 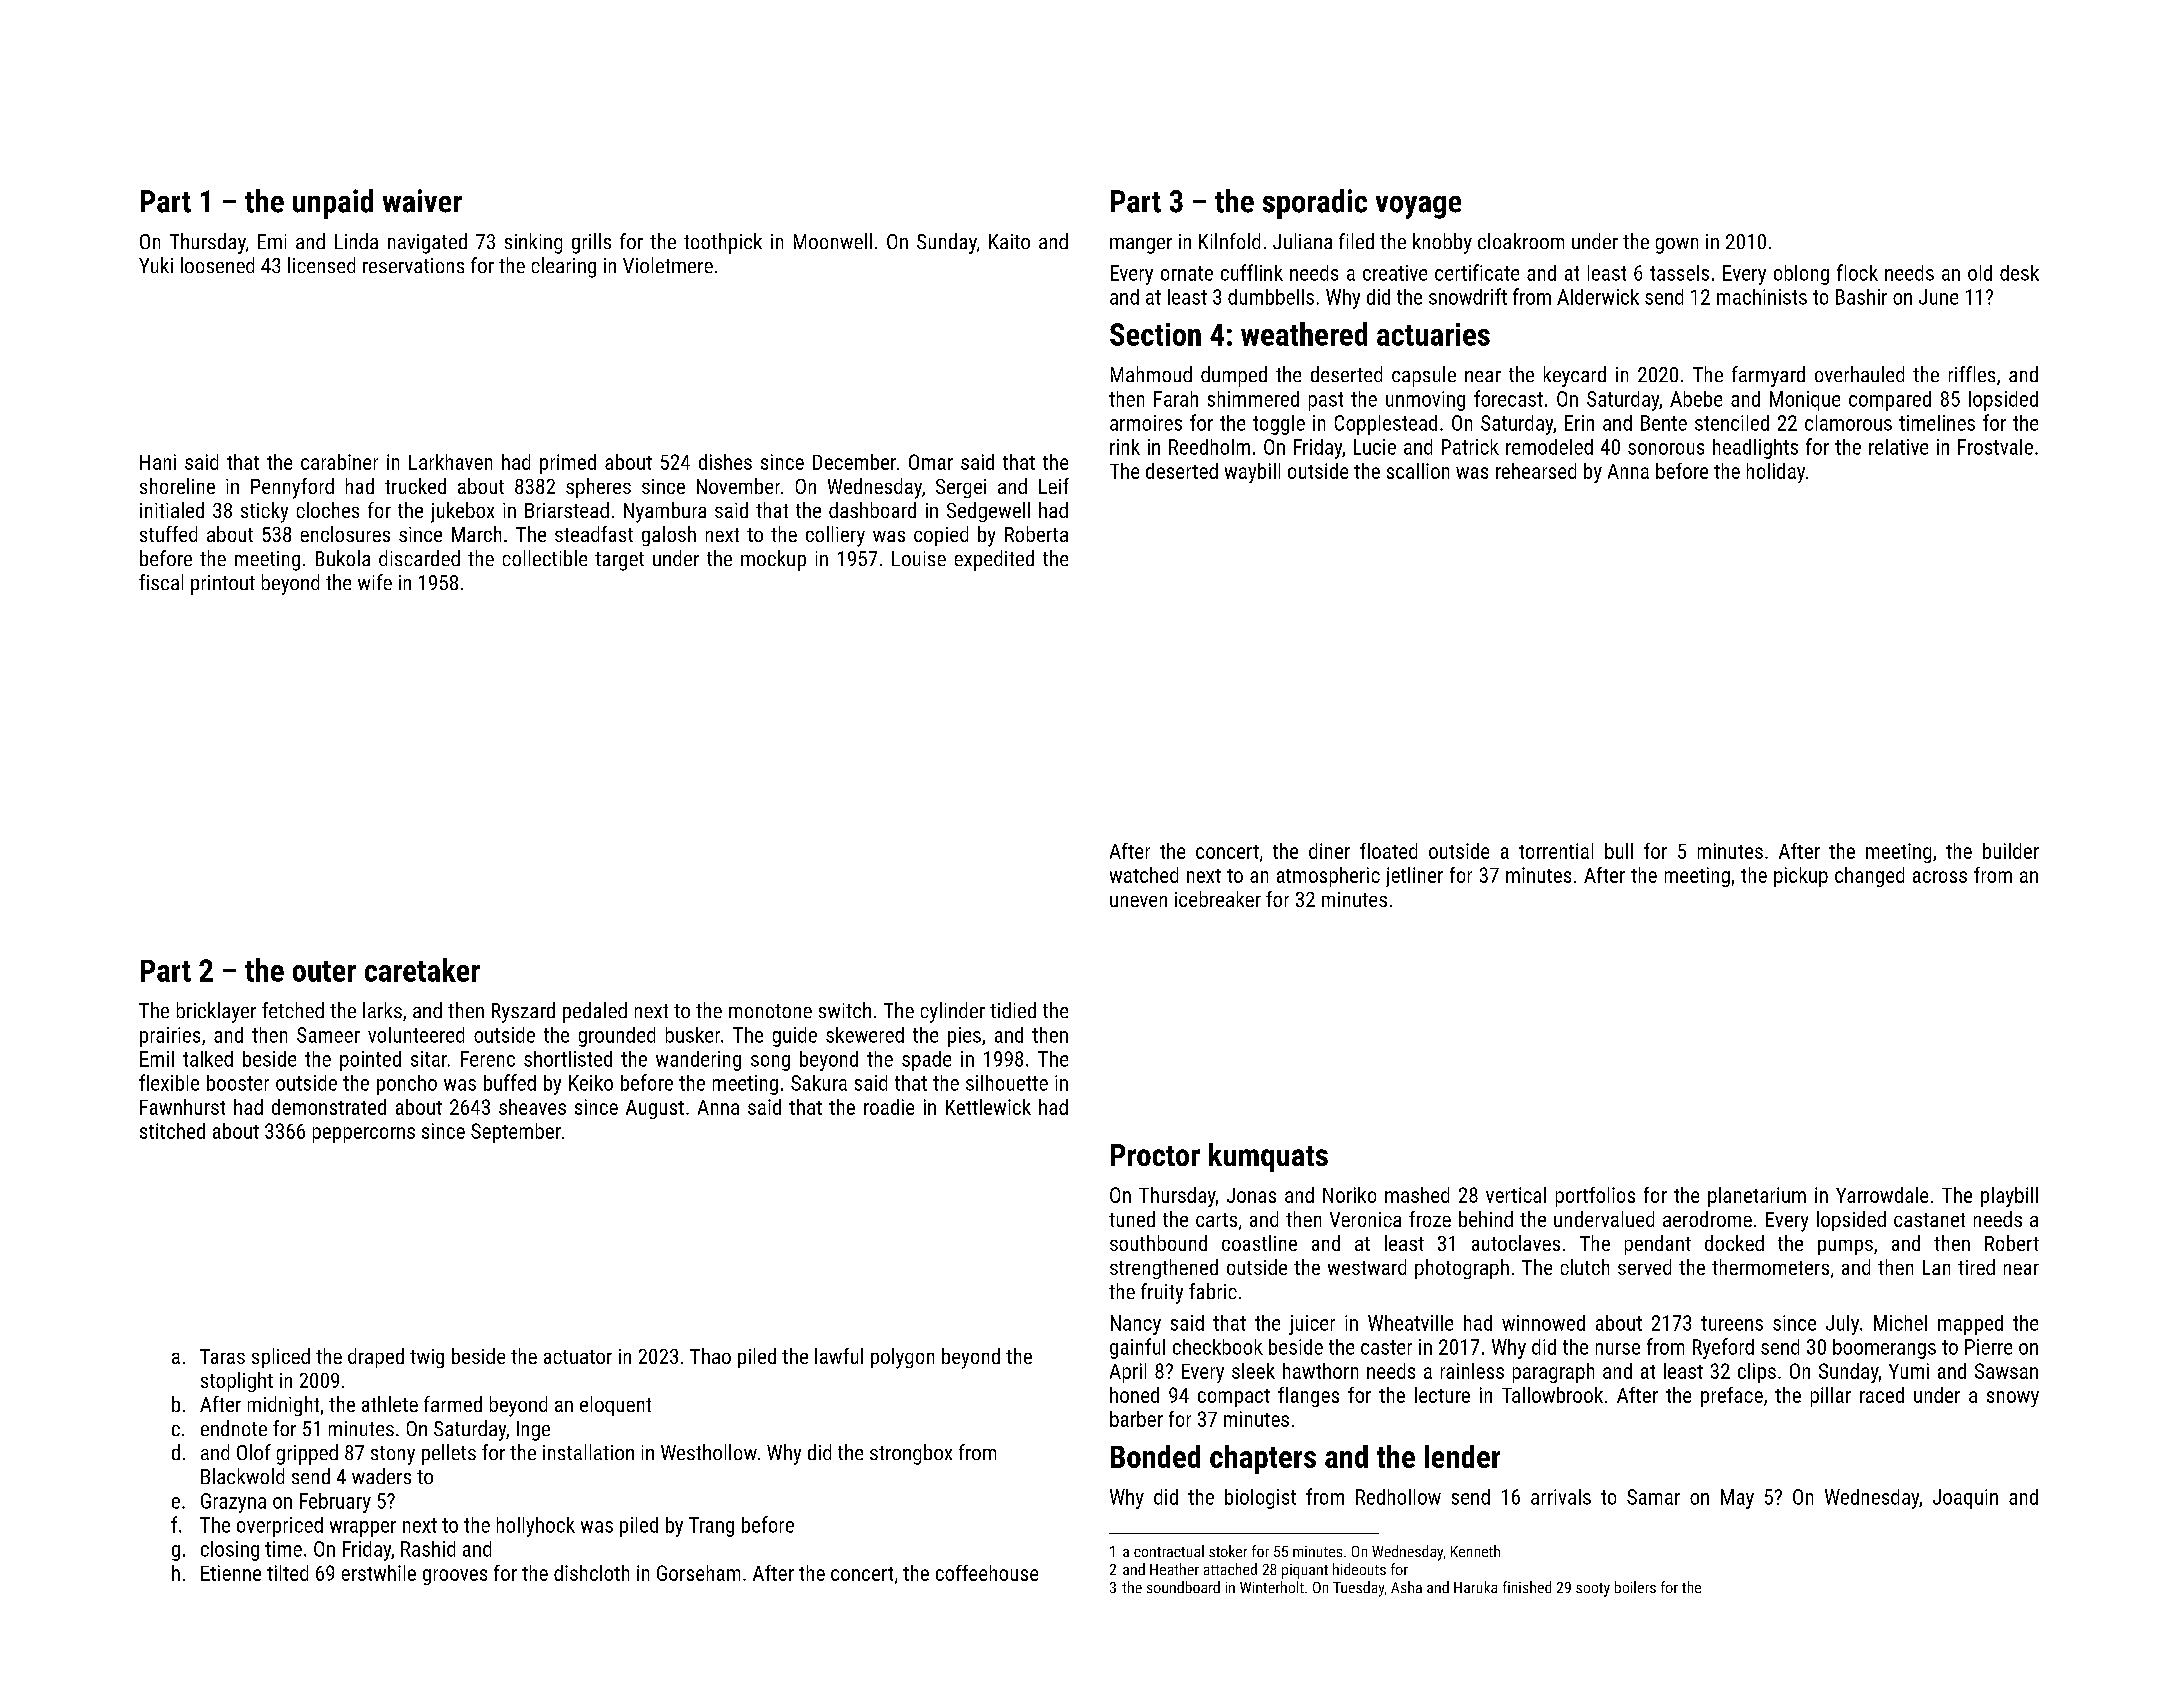 What do you see at coordinates (2011, 851) in the screenshot?
I see `builder` at bounding box center [2011, 851].
